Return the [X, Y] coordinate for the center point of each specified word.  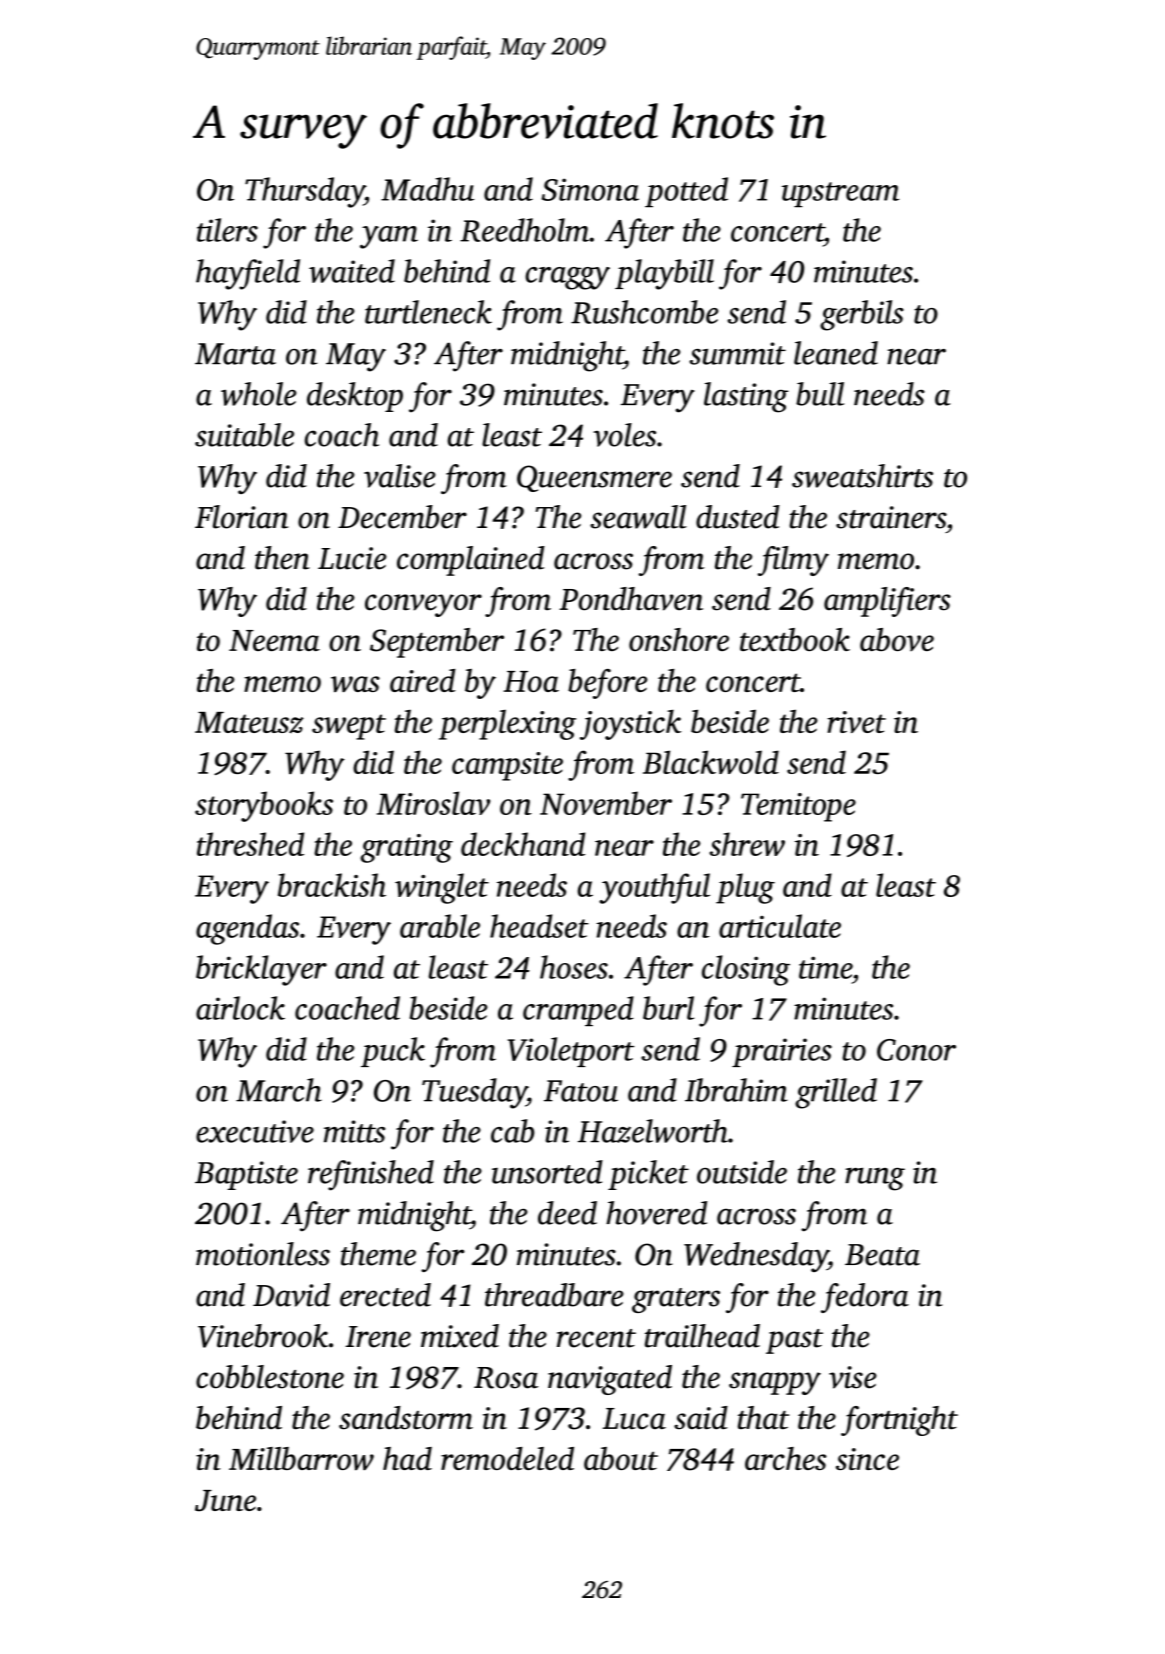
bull [820, 394]
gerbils [862, 315]
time [825, 967]
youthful [654, 888]
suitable [244, 435]
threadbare [554, 1295]
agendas [247, 929]
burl [668, 1008]
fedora [865, 1298]
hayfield [248, 274]
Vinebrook [263, 1336]
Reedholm [524, 230]
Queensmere [594, 478]
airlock [240, 1008]
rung [875, 1179]
